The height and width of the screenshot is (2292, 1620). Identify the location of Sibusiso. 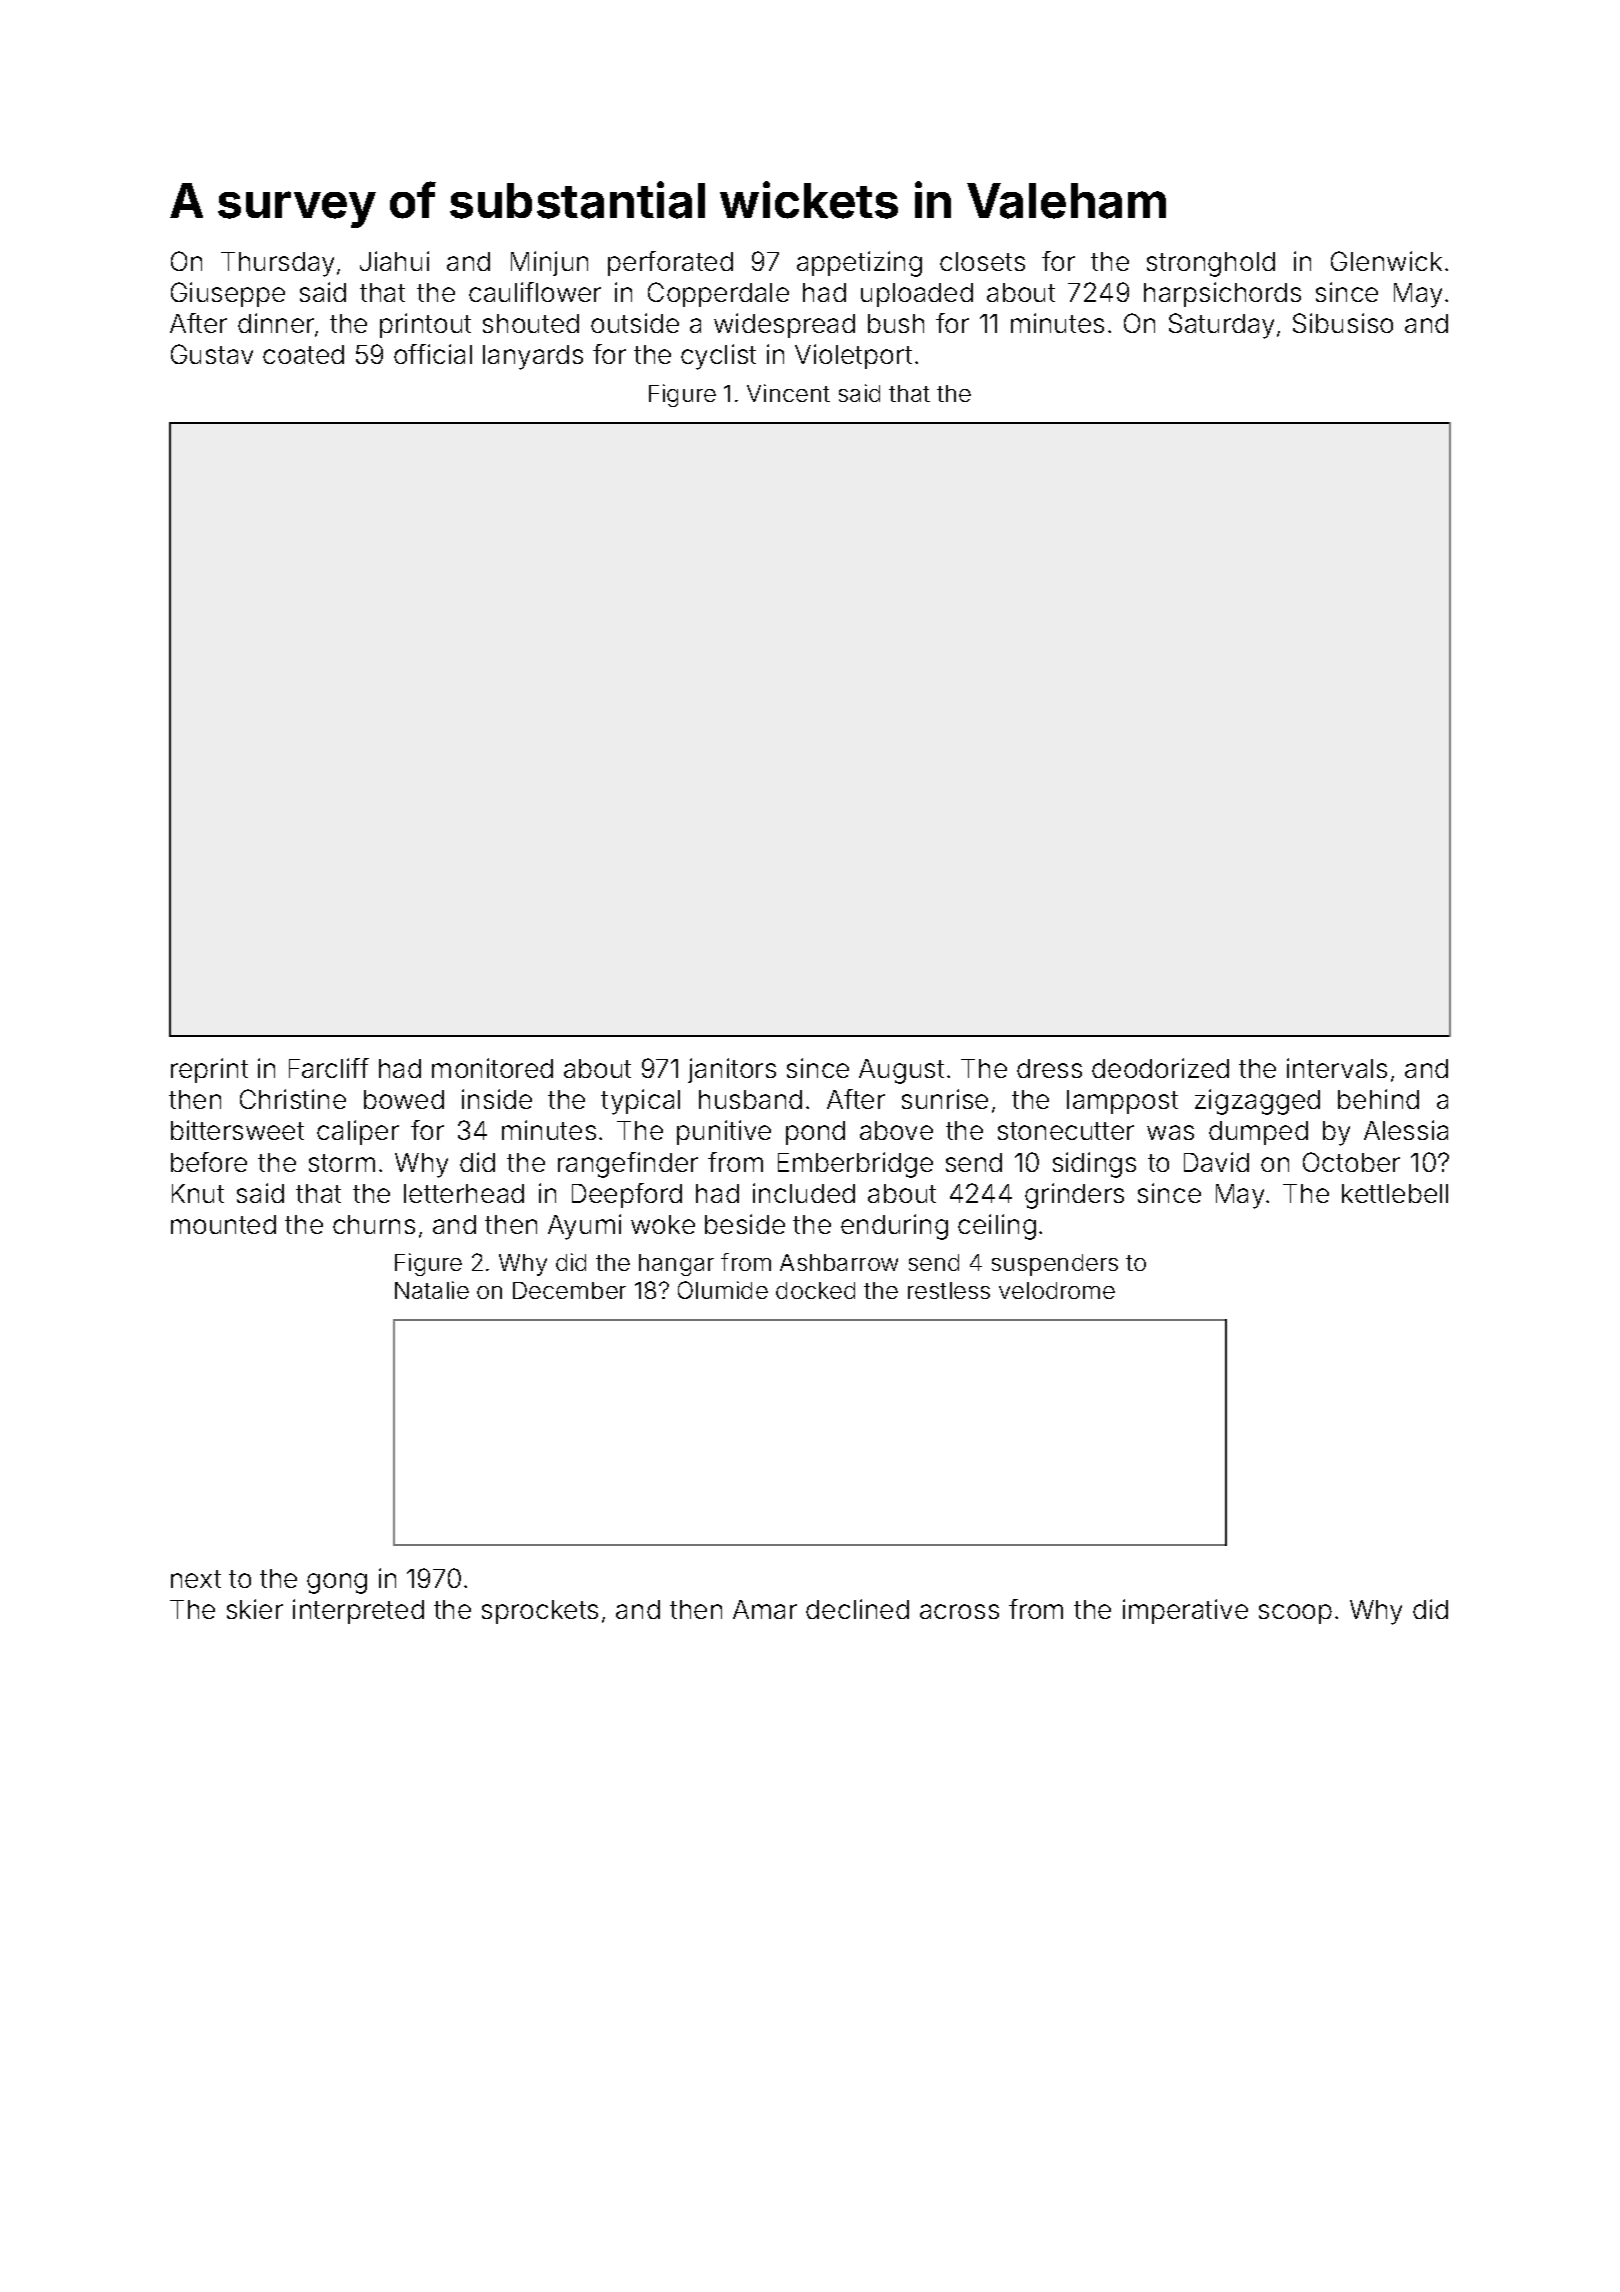
(1343, 323).
